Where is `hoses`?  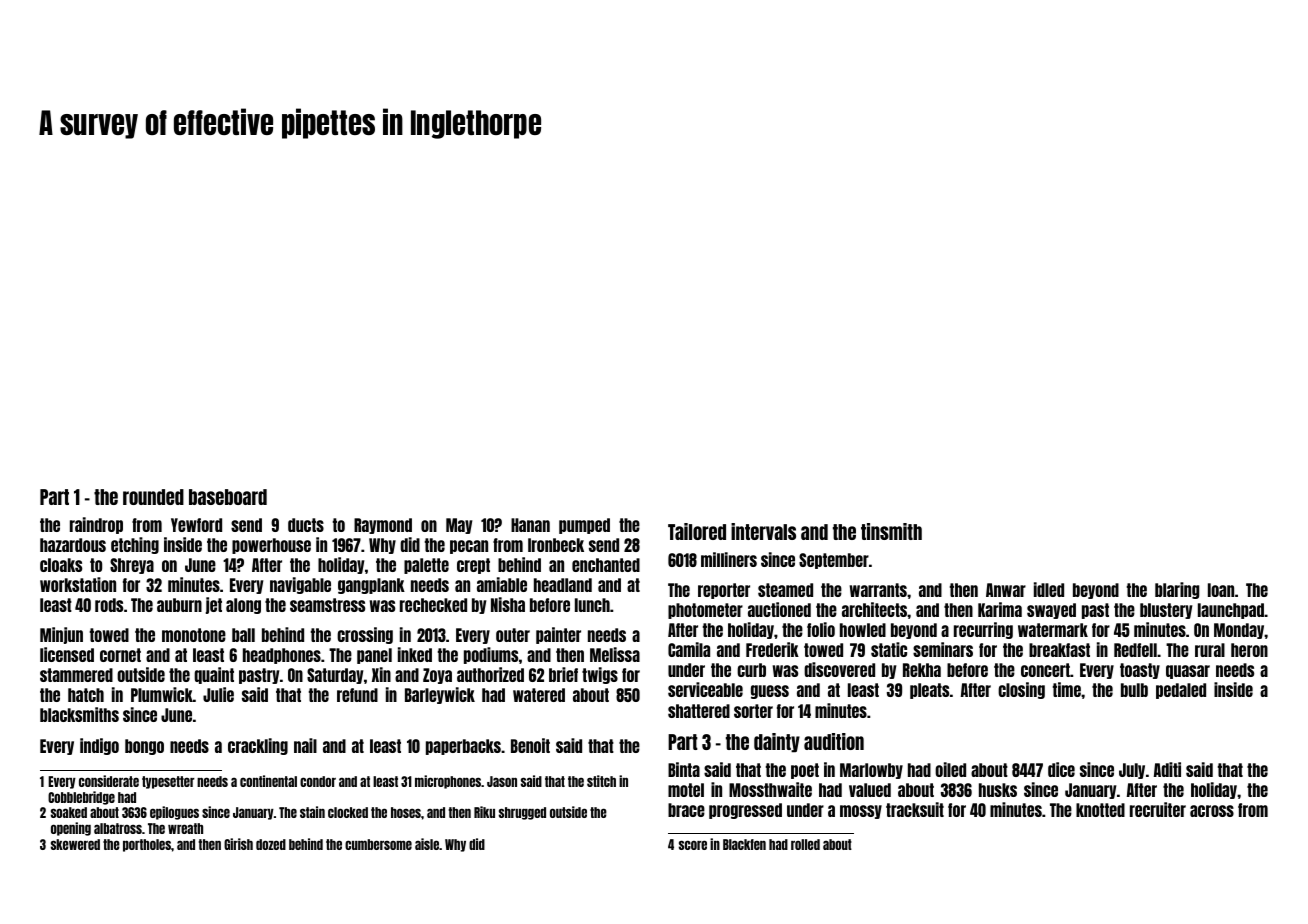
hoses is located at coordinates (406, 812).
